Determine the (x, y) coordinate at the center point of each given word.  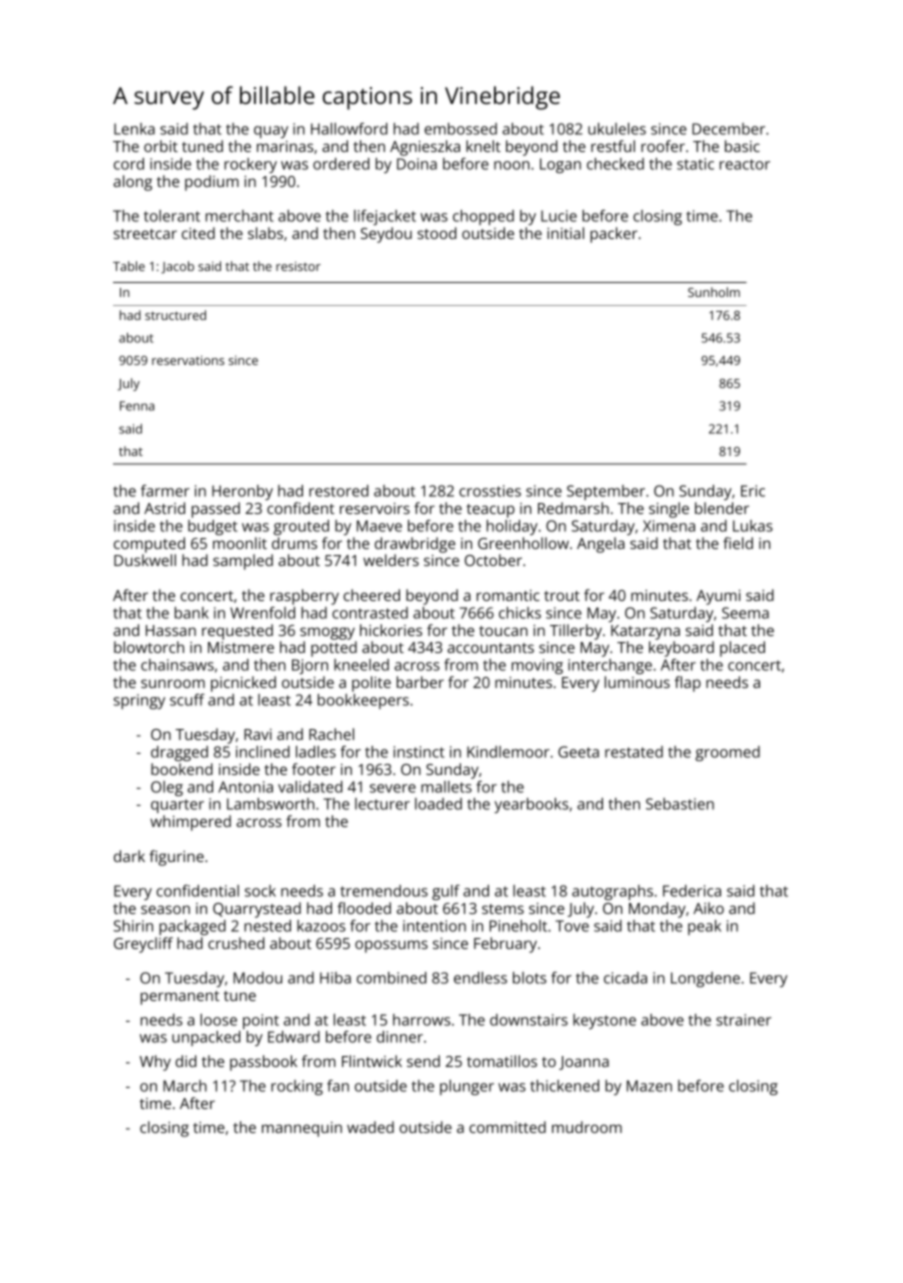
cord (129, 164)
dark (129, 856)
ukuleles (617, 129)
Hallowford (349, 128)
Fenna (137, 406)
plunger (467, 1087)
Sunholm (714, 292)
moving (537, 666)
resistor (298, 266)
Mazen (649, 1086)
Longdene (705, 979)
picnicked (243, 684)
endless (480, 978)
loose (218, 1020)
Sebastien (680, 804)
